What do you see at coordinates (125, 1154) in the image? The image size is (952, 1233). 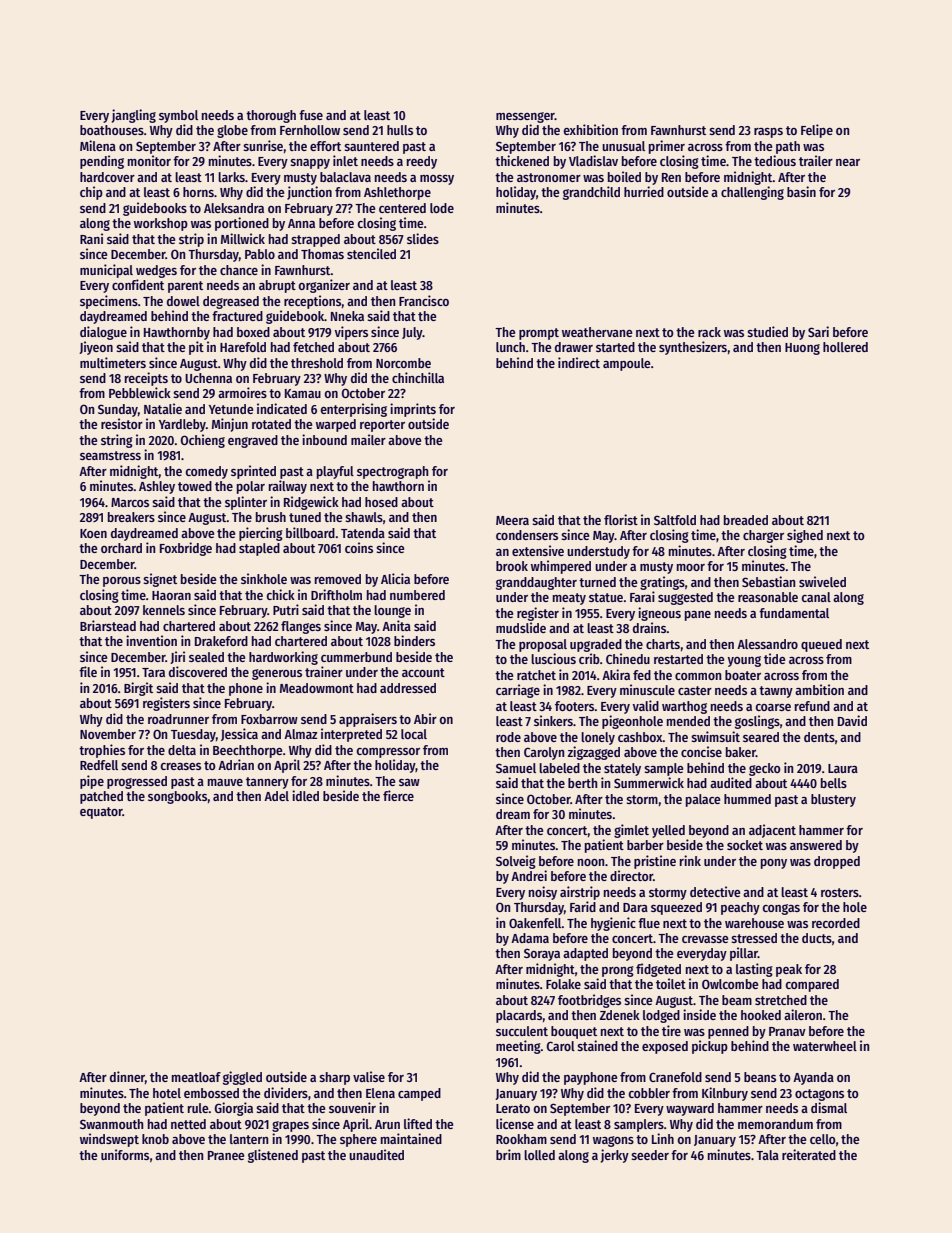 I see `uniforms` at bounding box center [125, 1154].
